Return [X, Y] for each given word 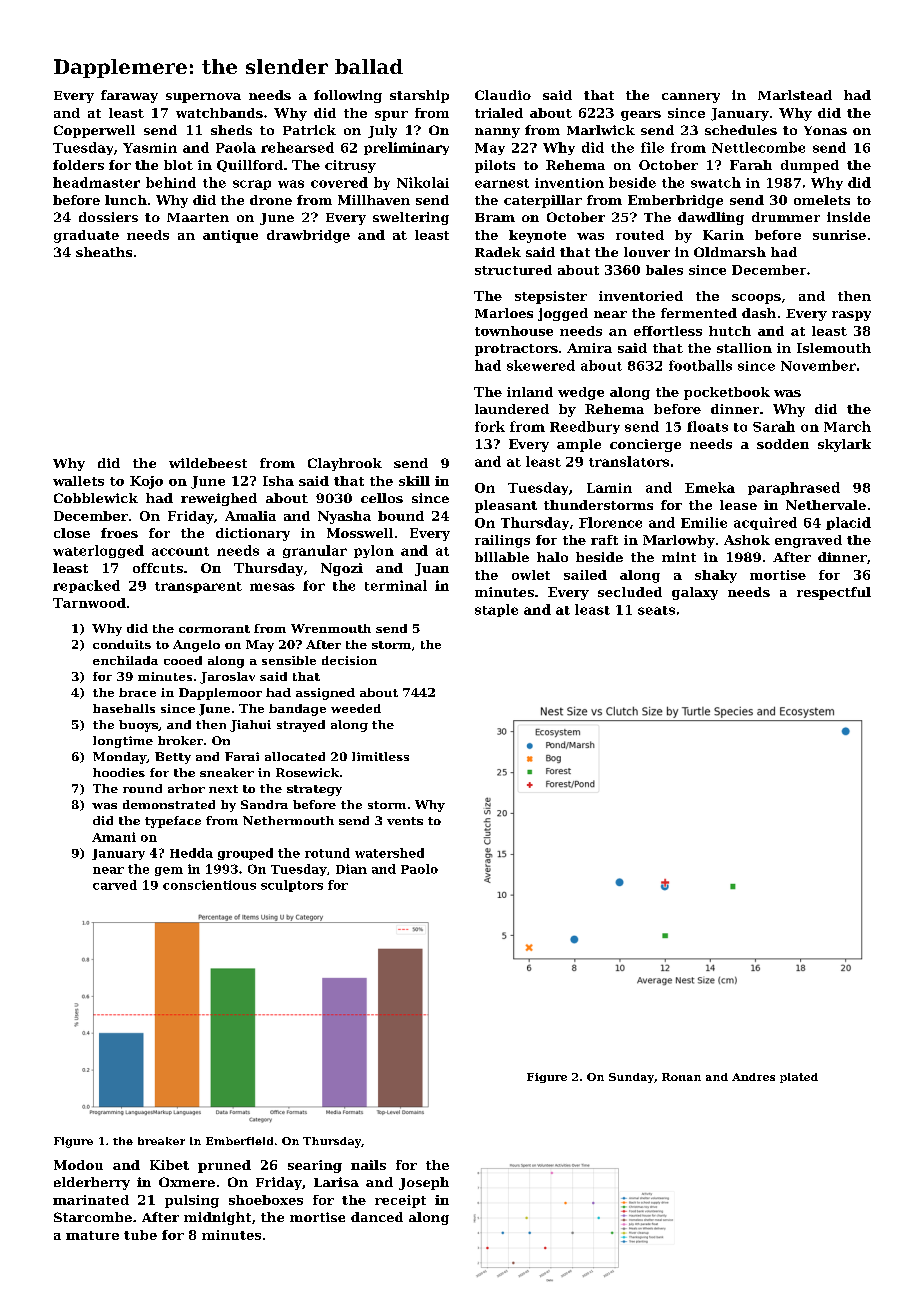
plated [799, 1078]
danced [377, 1217]
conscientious [209, 885]
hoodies [119, 772]
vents [405, 821]
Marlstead [795, 95]
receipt [400, 1201]
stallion [744, 348]
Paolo [419, 869]
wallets [78, 481]
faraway [129, 96]
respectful [834, 593]
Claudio [503, 95]
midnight [217, 1218]
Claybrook [345, 464]
